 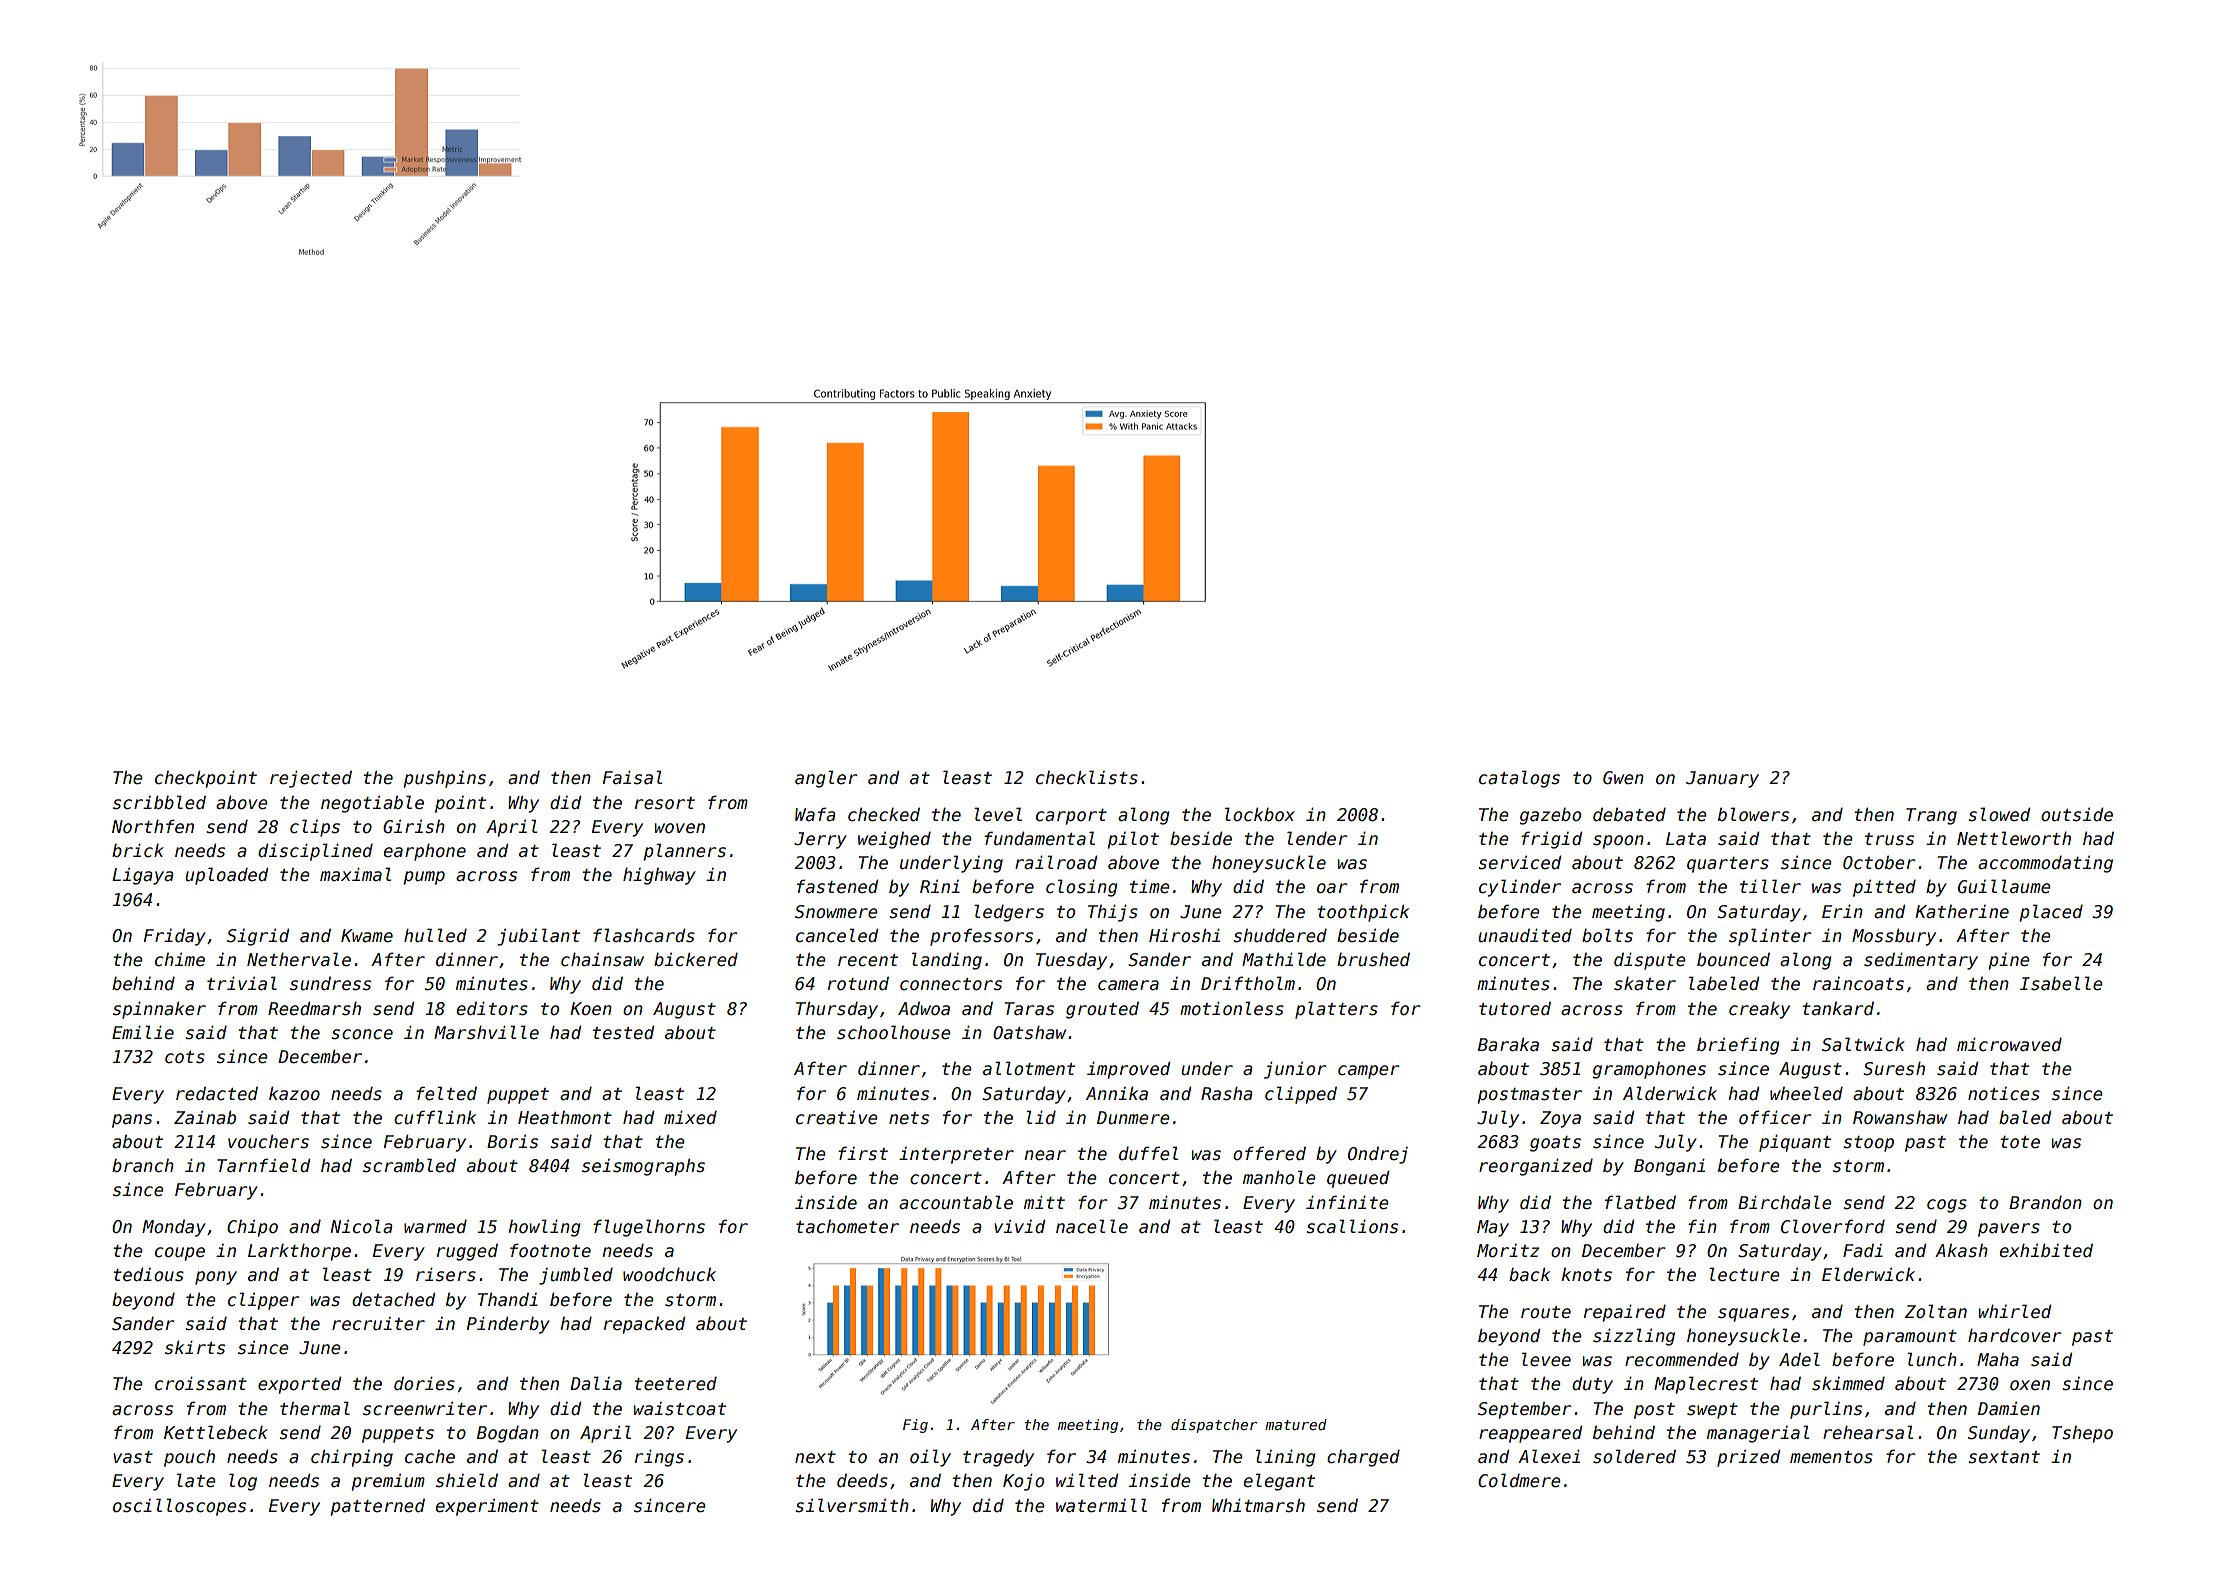 What do you see at coordinates (2077, 814) in the screenshot?
I see `outside` at bounding box center [2077, 814].
